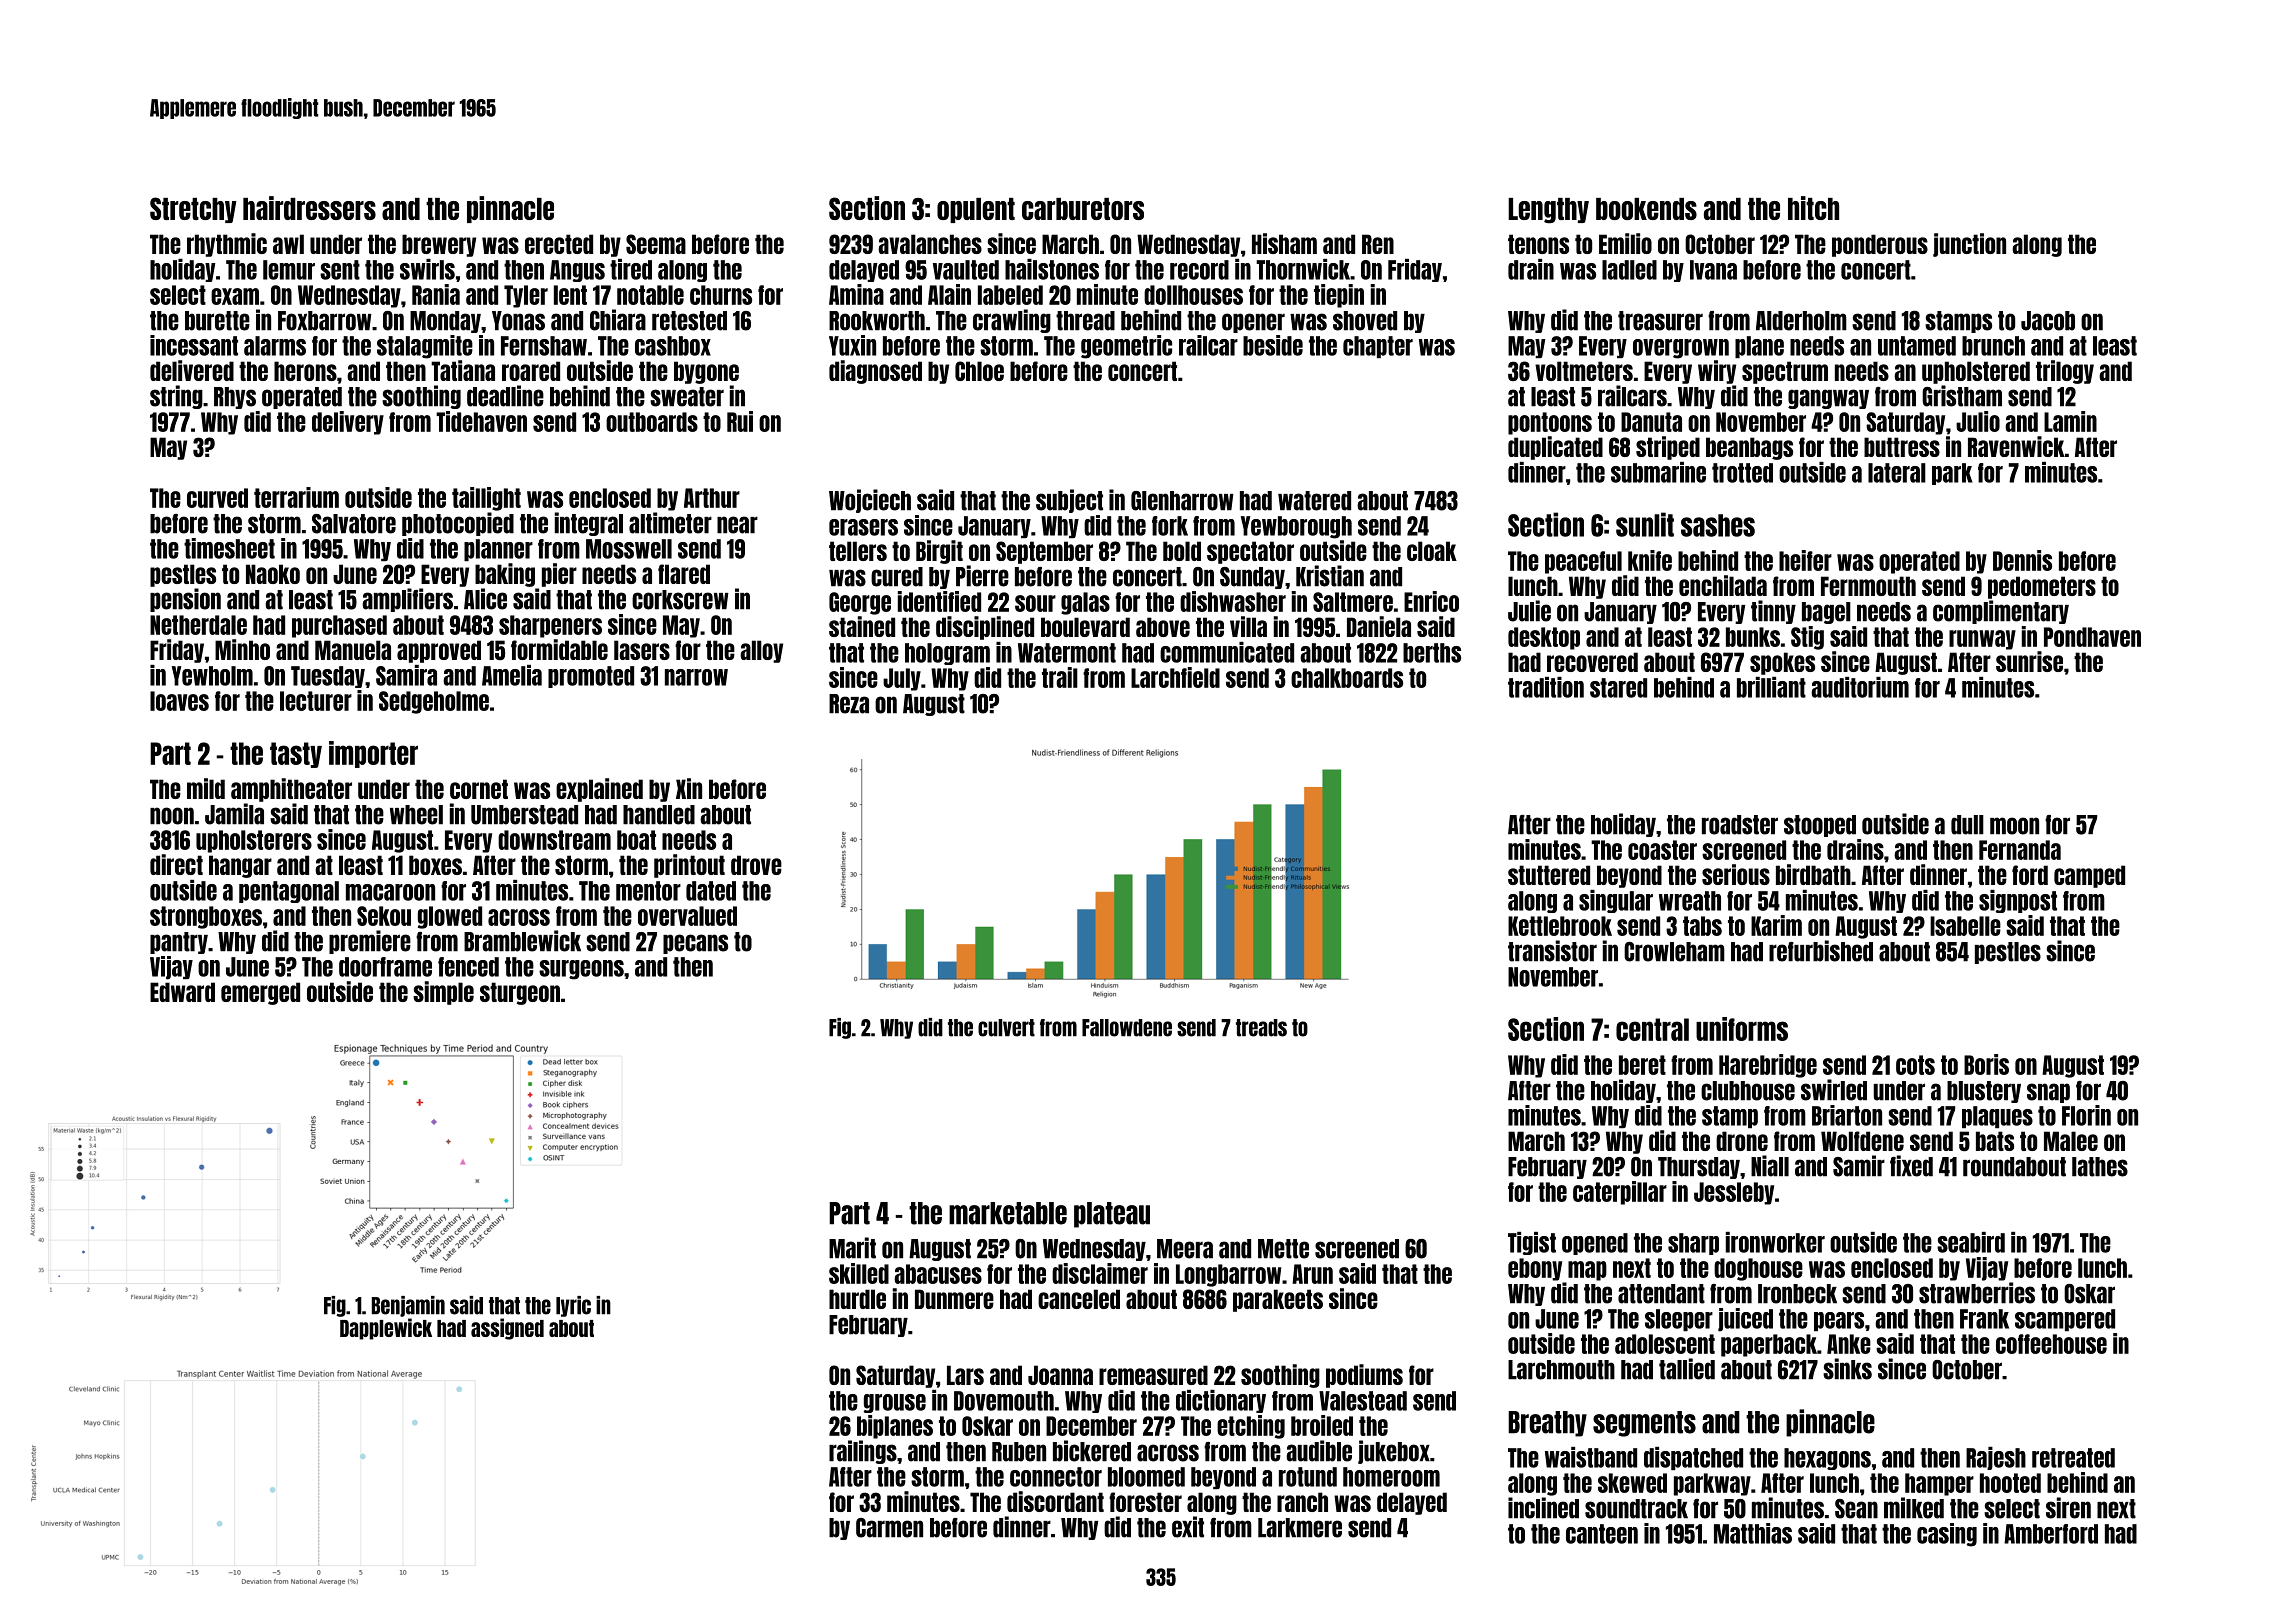 The height and width of the page is (1620, 2292). Describe the element at coordinates (309, 208) in the page. I see `hairdressers` at that location.
